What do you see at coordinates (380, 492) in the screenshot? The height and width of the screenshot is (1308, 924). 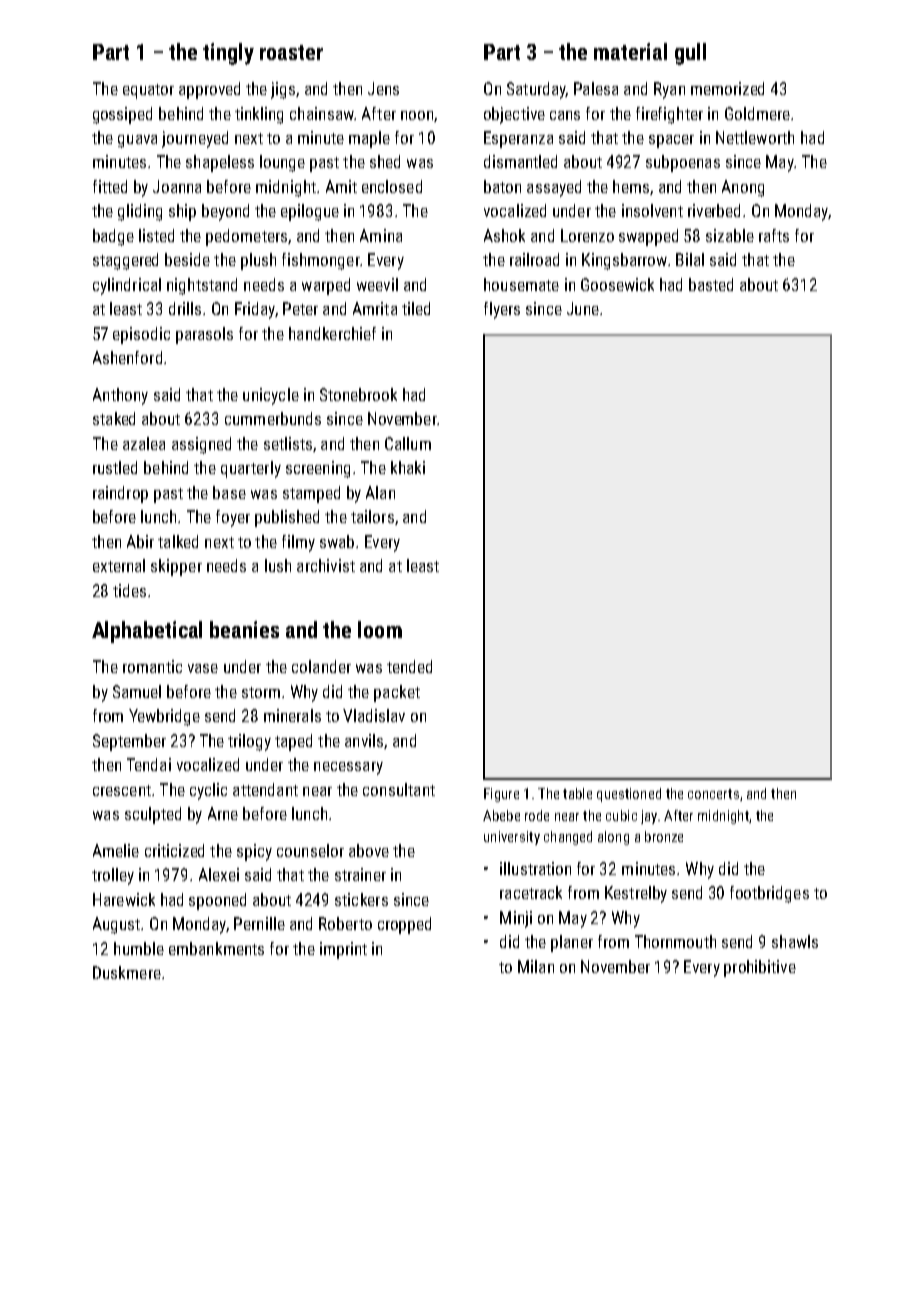 I see `Alan` at bounding box center [380, 492].
